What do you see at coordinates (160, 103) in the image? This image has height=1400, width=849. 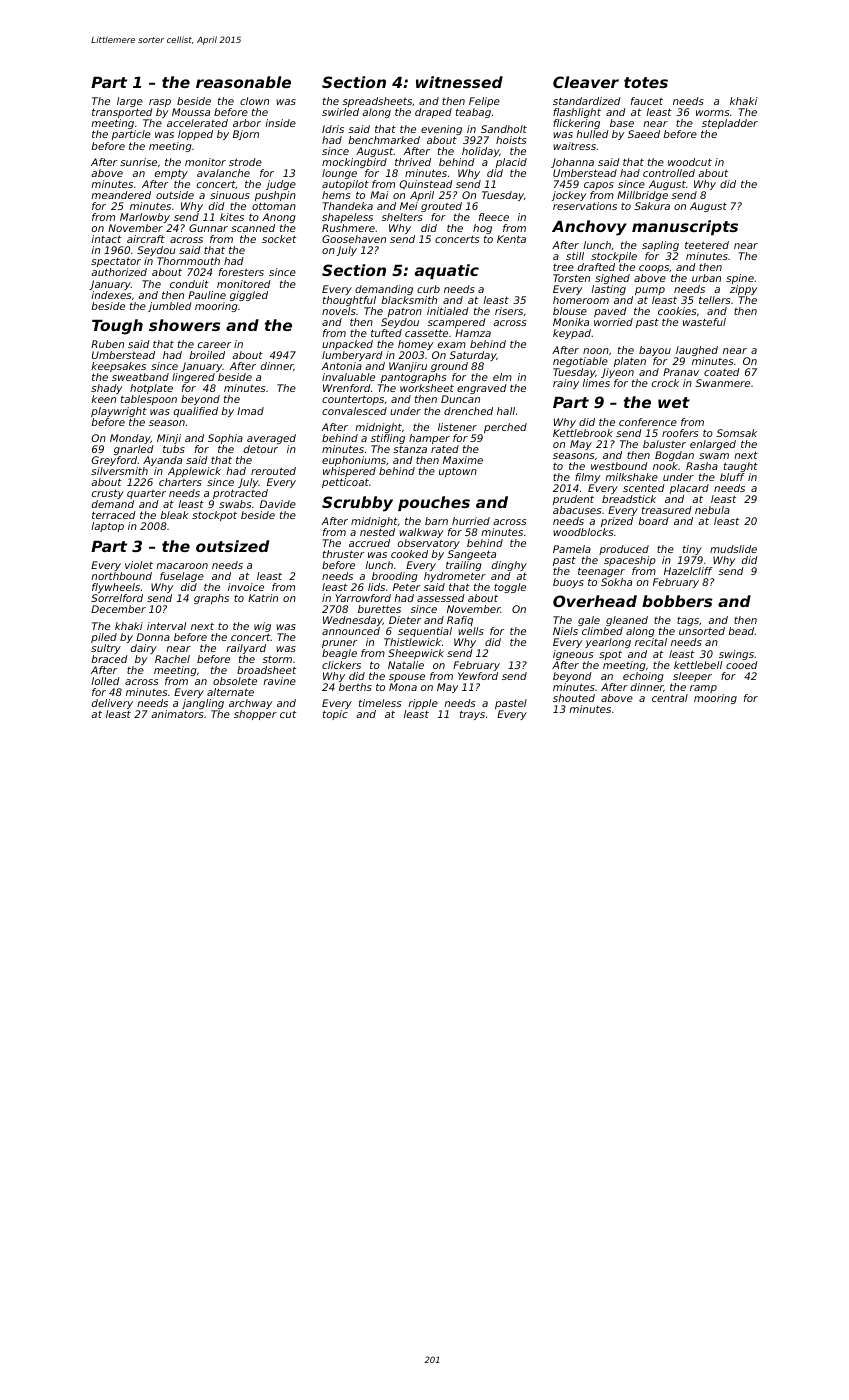 I see `rasp` at bounding box center [160, 103].
